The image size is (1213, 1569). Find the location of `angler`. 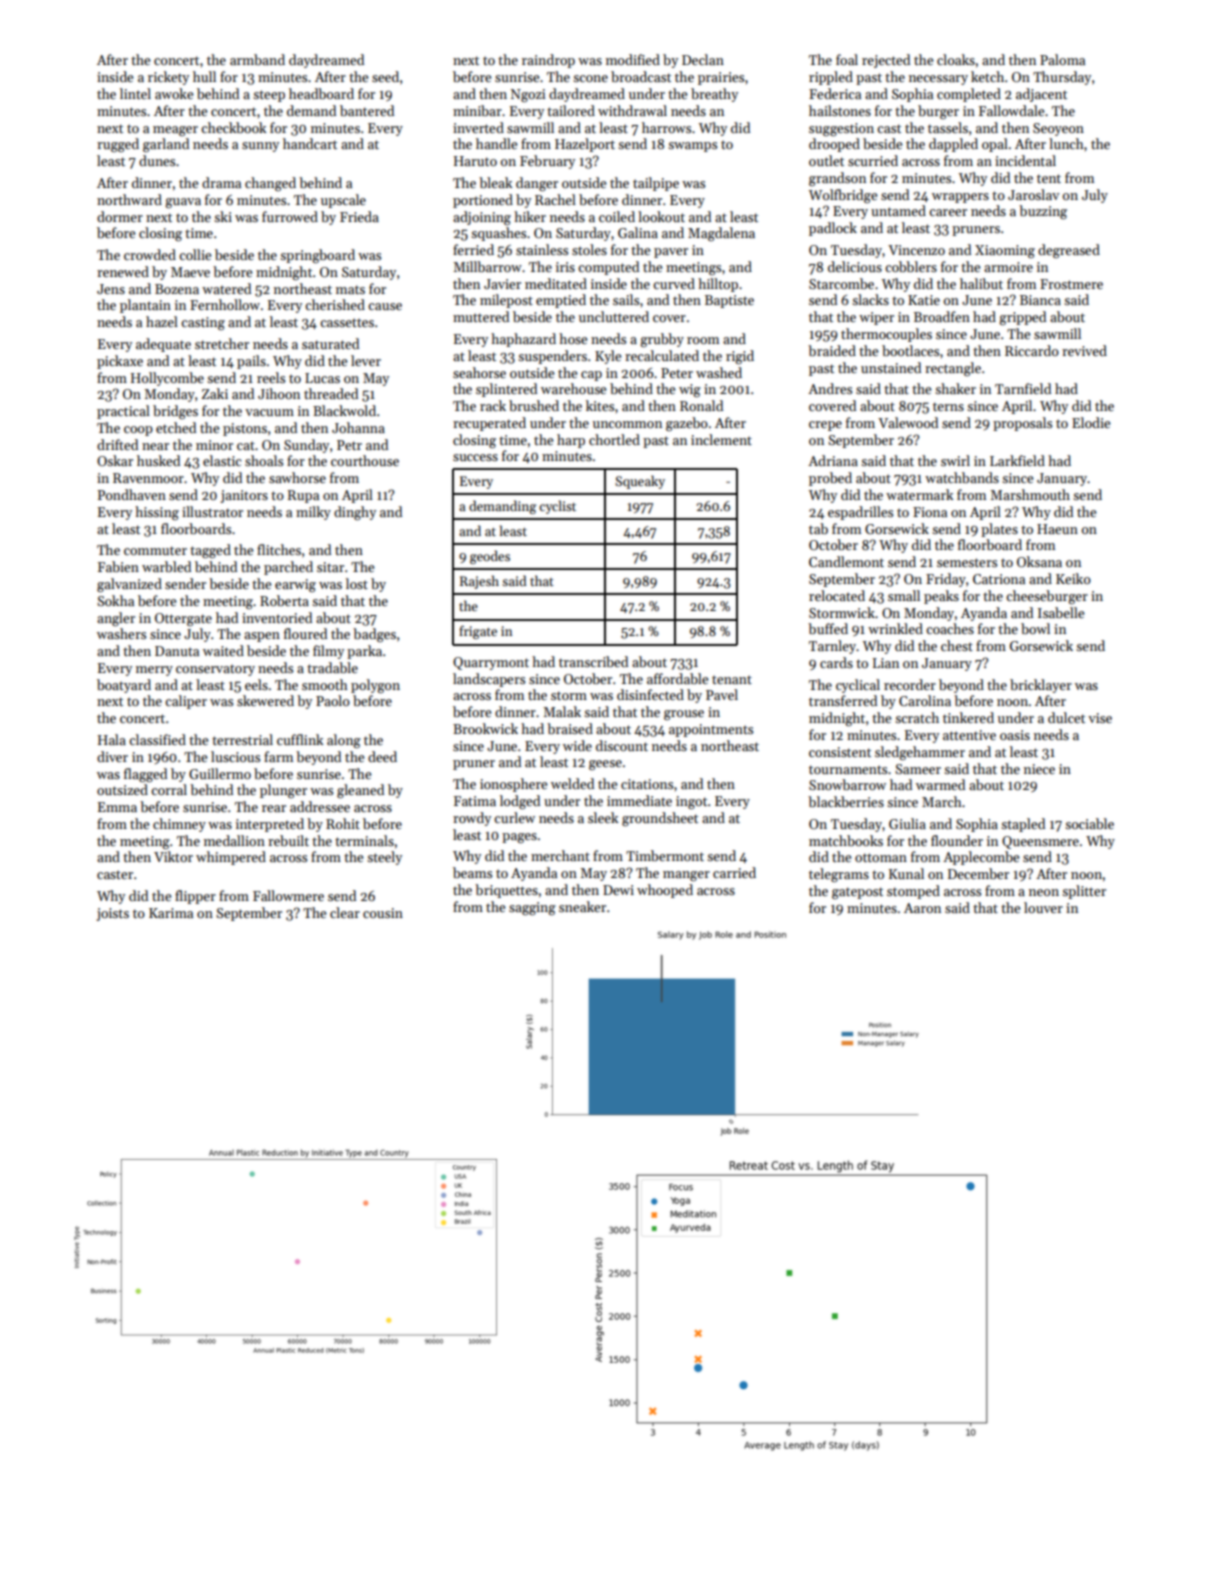

angler is located at coordinates (116, 619).
